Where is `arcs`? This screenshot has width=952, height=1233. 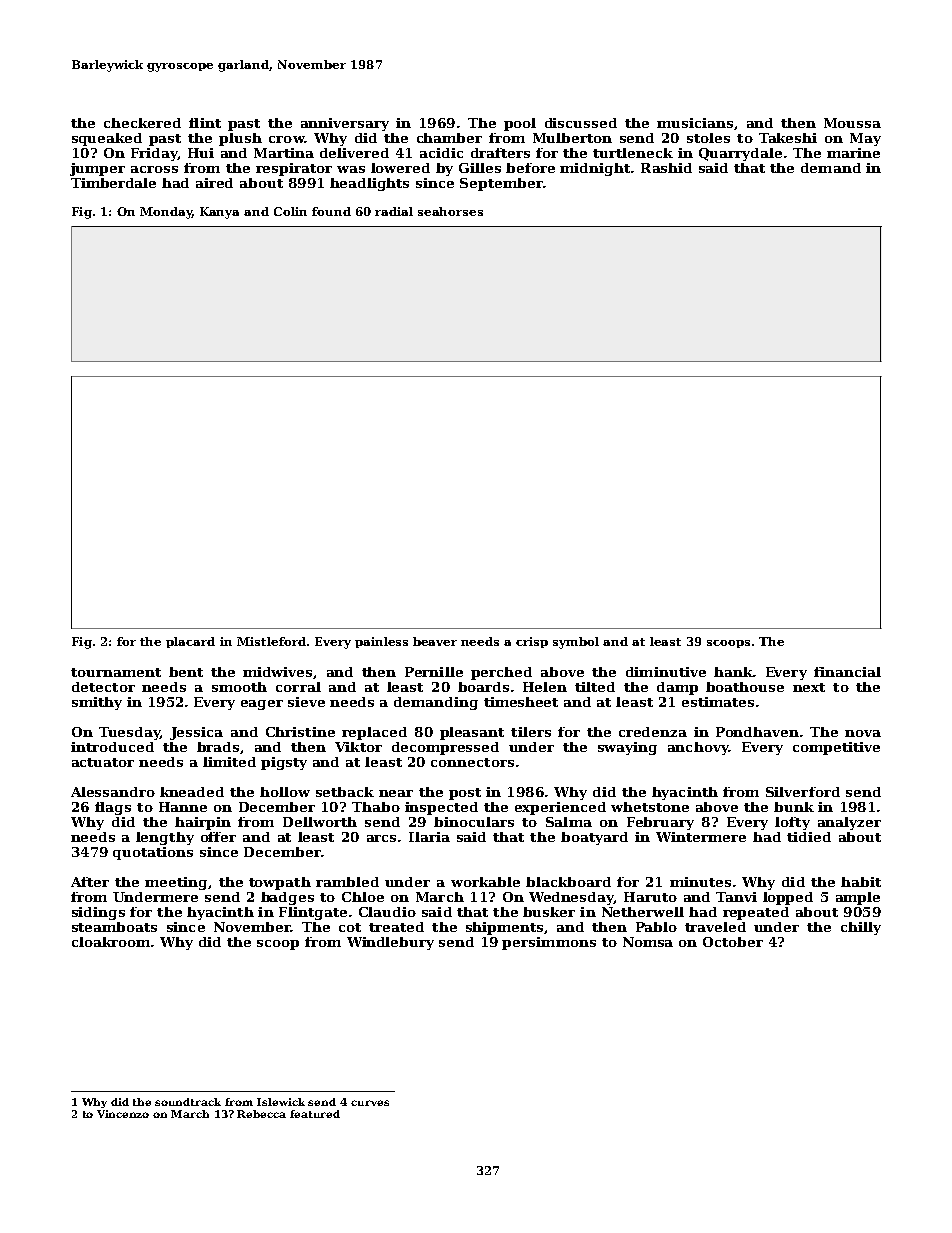
arcs is located at coordinates (381, 838).
